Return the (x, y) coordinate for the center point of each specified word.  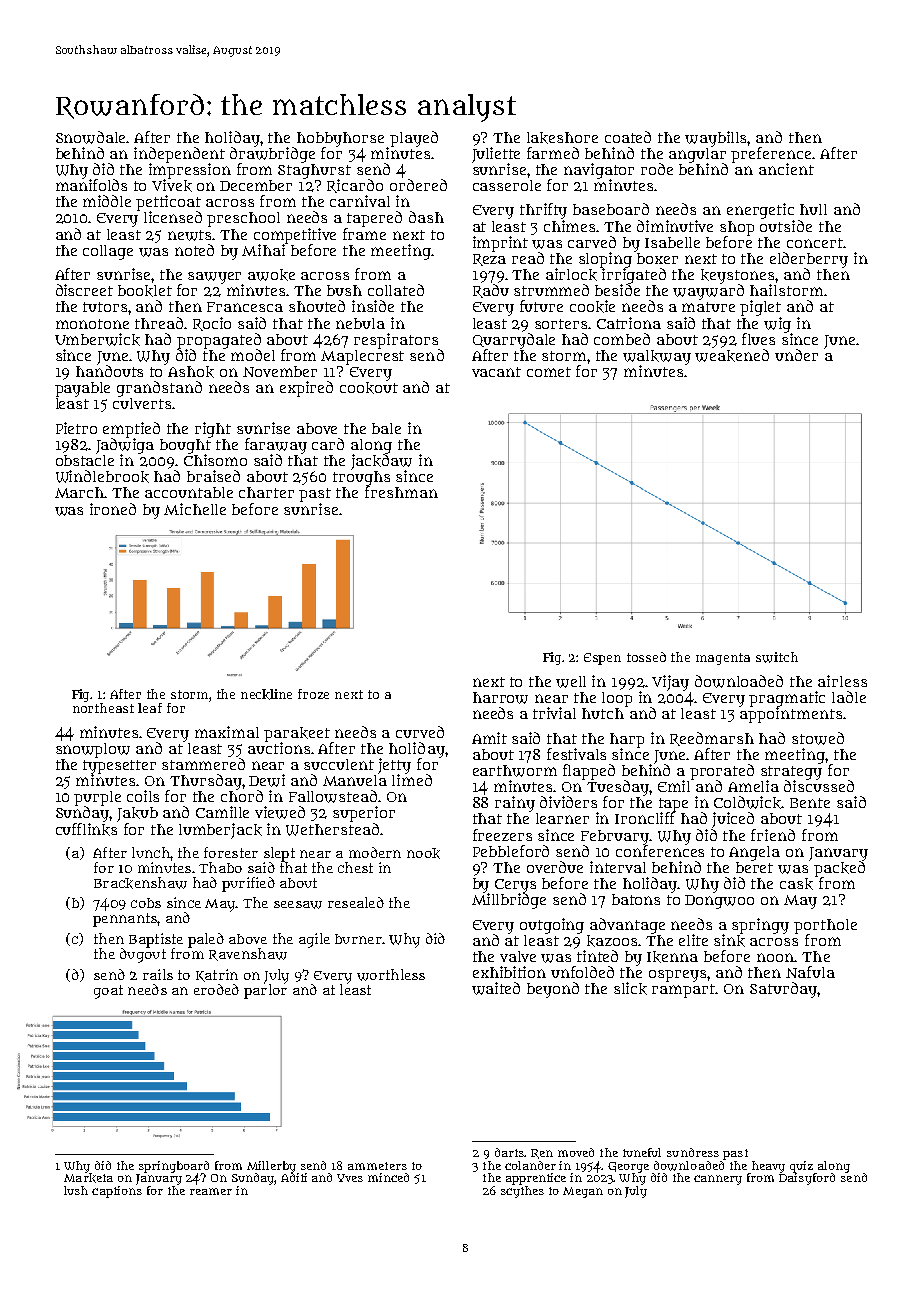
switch (777, 657)
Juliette (496, 155)
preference (771, 155)
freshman (401, 492)
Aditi (294, 1177)
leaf (150, 708)
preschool (243, 219)
